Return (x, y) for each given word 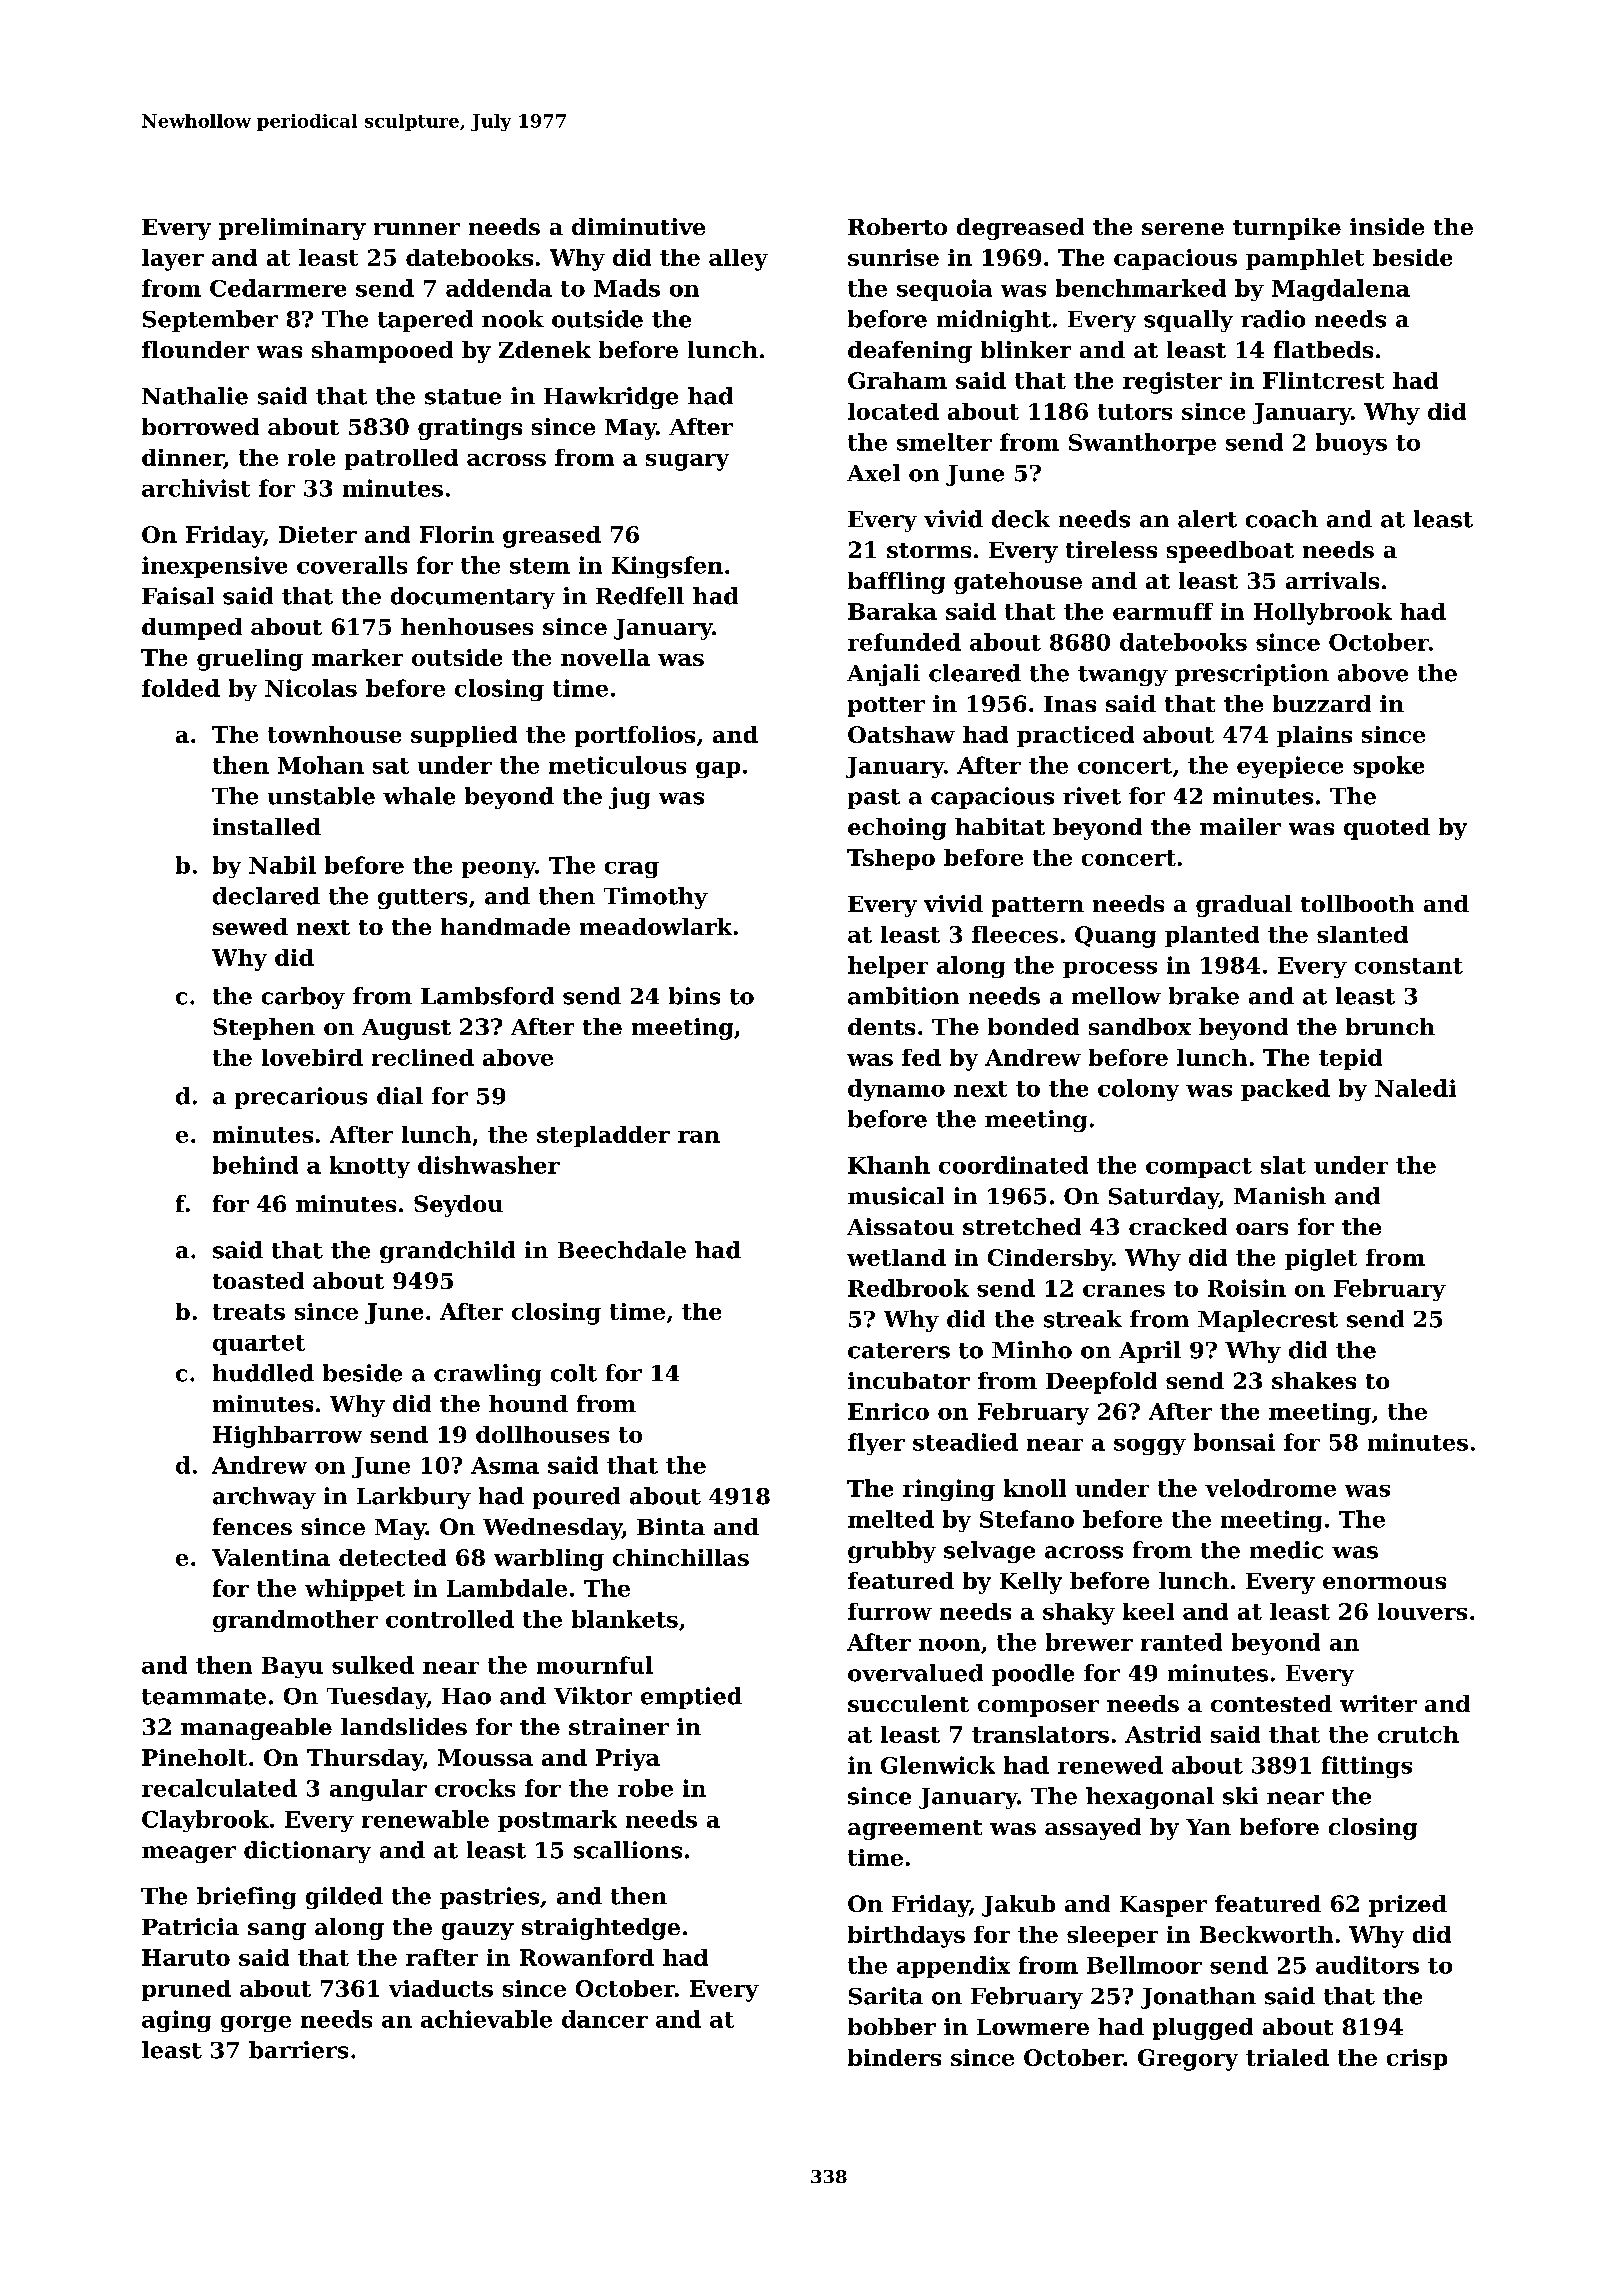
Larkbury (414, 1498)
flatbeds (1323, 349)
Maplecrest (1268, 1321)
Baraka (892, 611)
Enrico (888, 1411)
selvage (989, 1552)
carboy (303, 998)
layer (173, 260)
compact (1199, 1168)
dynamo (896, 1090)
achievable (486, 2019)
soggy (1150, 1447)
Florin (457, 534)
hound (528, 1403)
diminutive (638, 226)
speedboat (1230, 552)
